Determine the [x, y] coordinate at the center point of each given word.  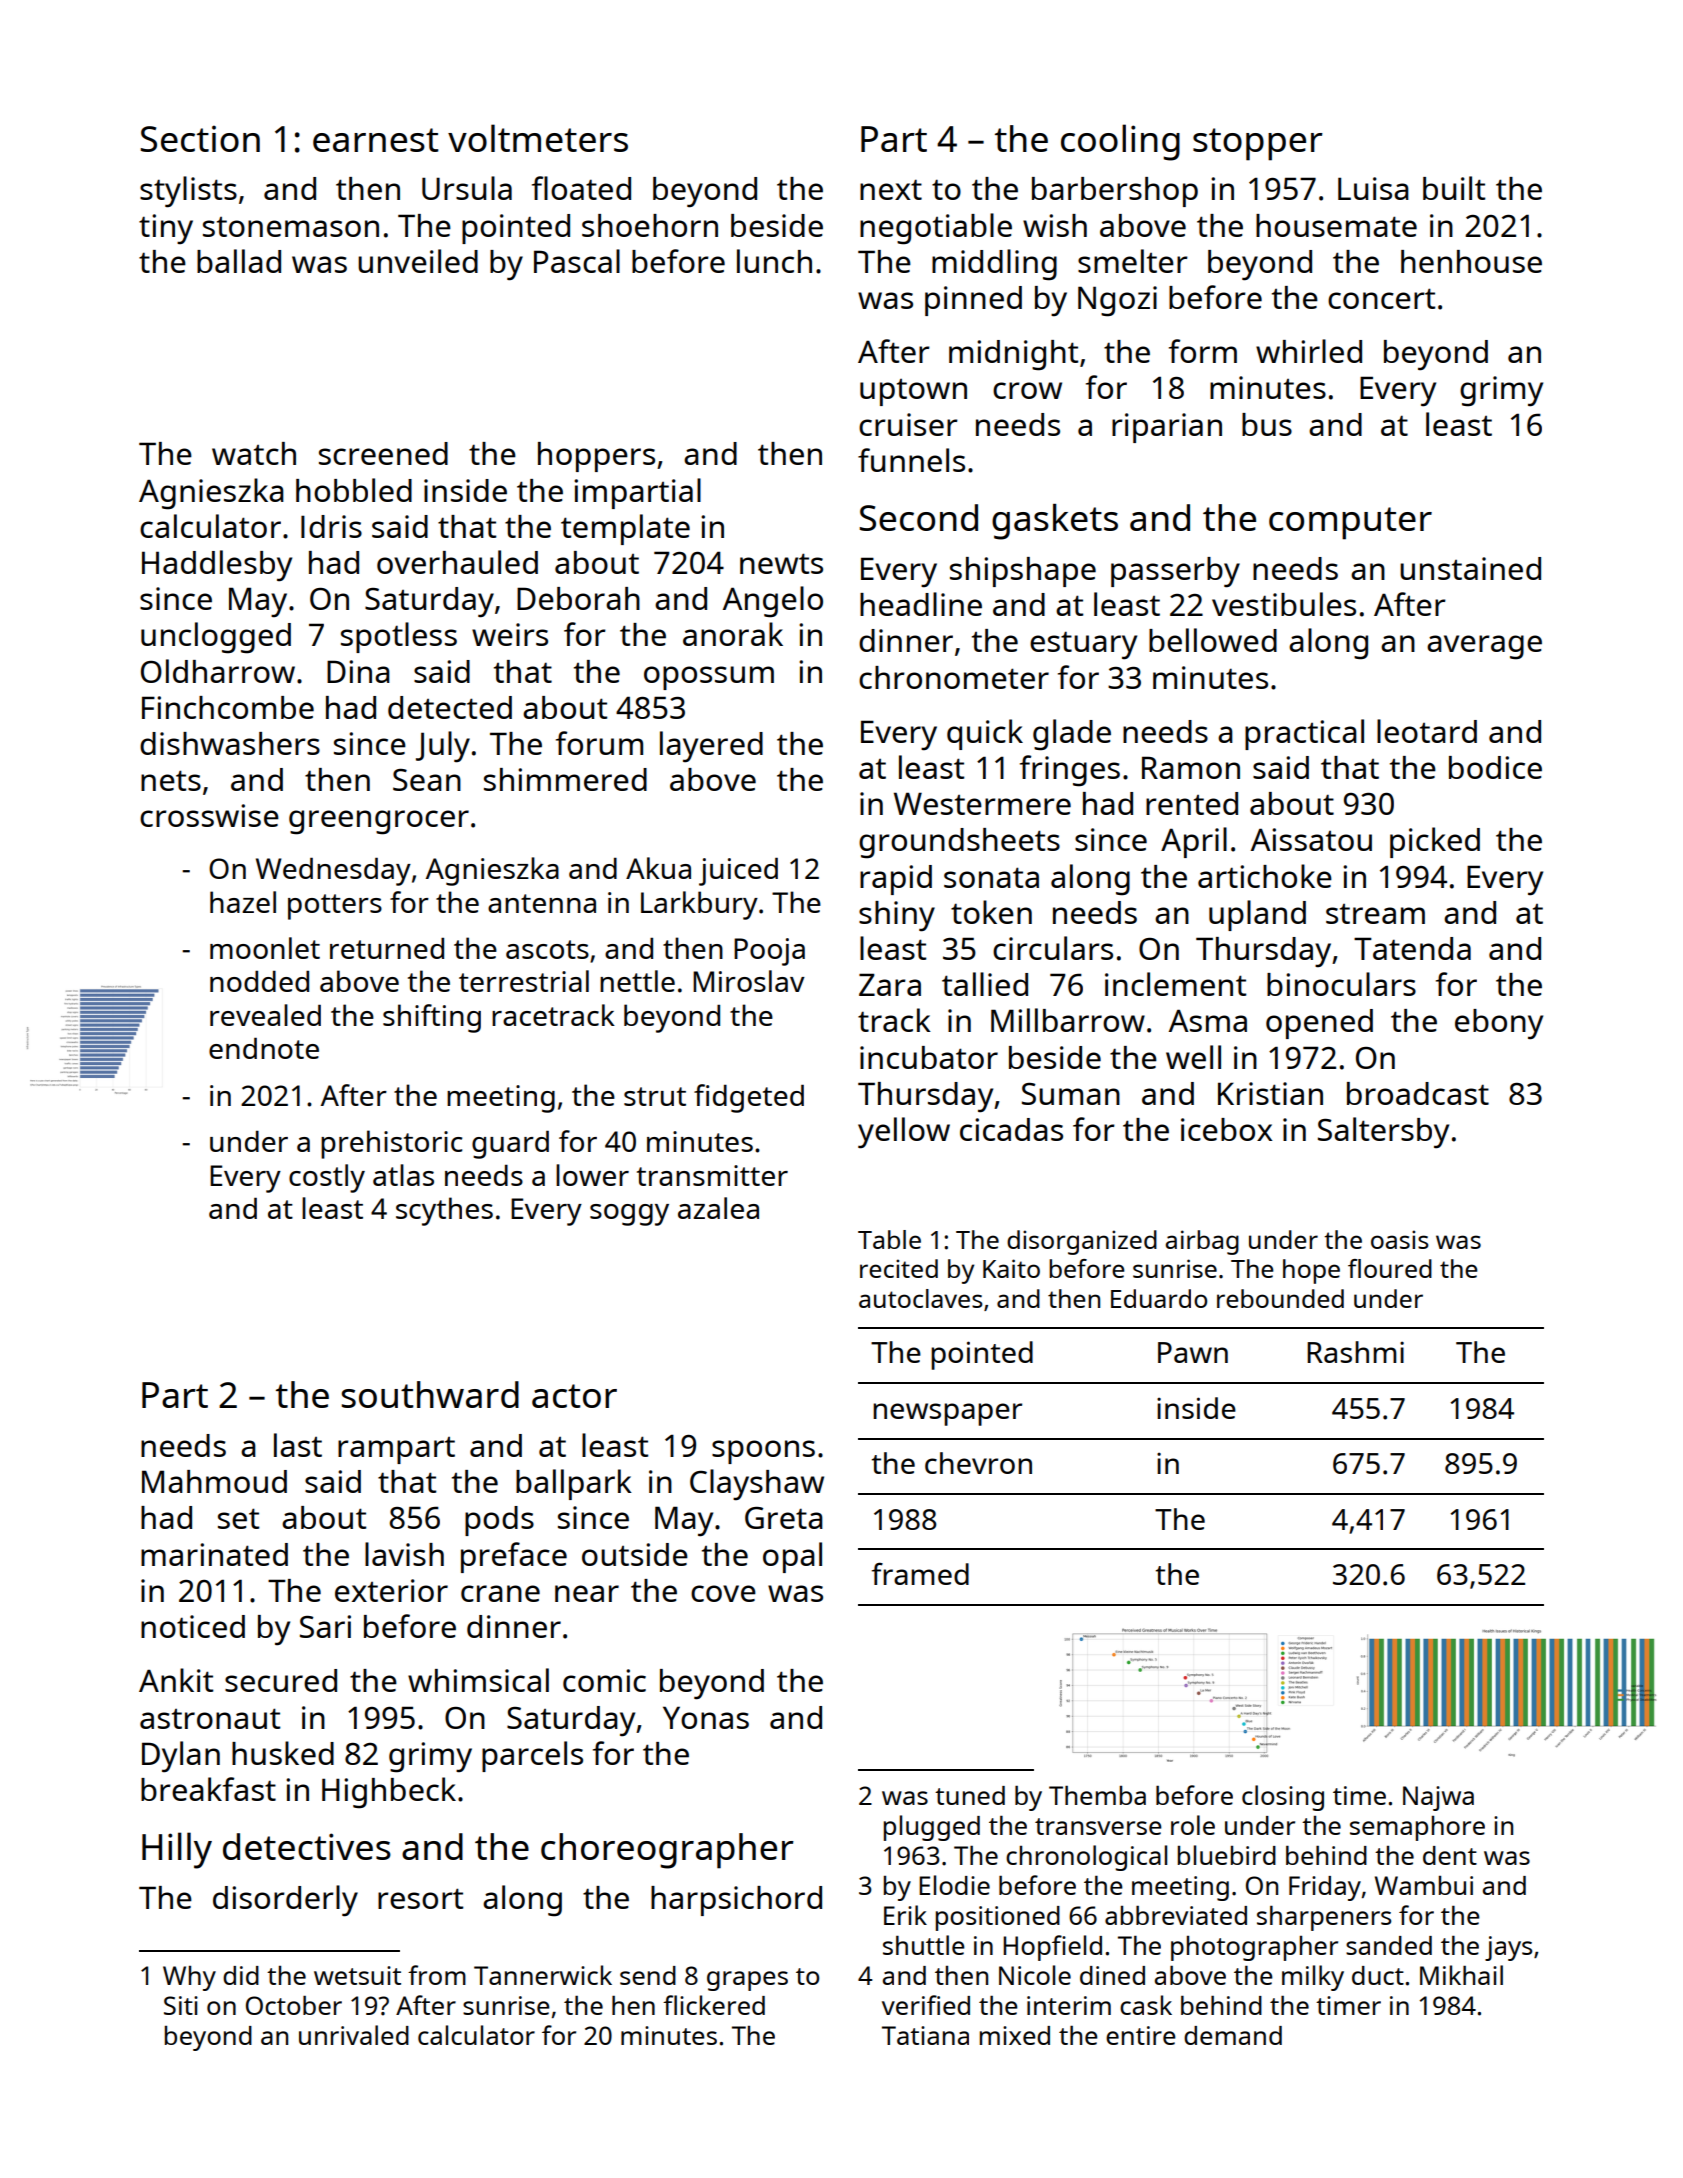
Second [918, 517]
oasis [1400, 1239]
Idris [331, 526]
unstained [1470, 568]
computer [1350, 523]
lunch [774, 261]
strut [655, 1096]
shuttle [924, 1945]
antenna [542, 903]
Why [189, 1978]
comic [604, 1680]
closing [1283, 1798]
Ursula [467, 188]
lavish [404, 1554]
